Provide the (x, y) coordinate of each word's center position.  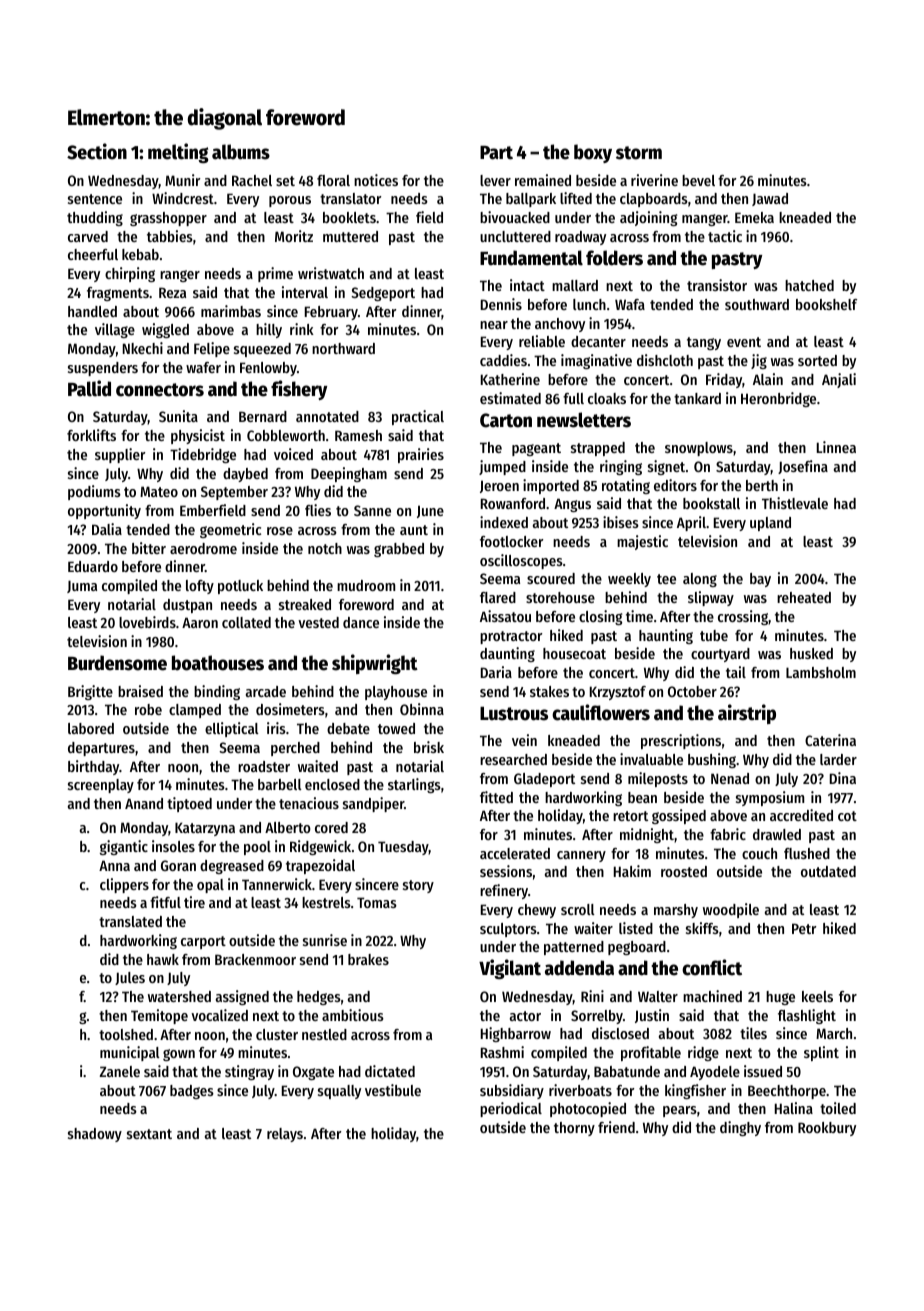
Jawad (770, 199)
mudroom (366, 585)
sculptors (508, 930)
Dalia (107, 529)
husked (811, 653)
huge (780, 998)
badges (192, 1092)
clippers (124, 885)
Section (97, 151)
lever (495, 180)
